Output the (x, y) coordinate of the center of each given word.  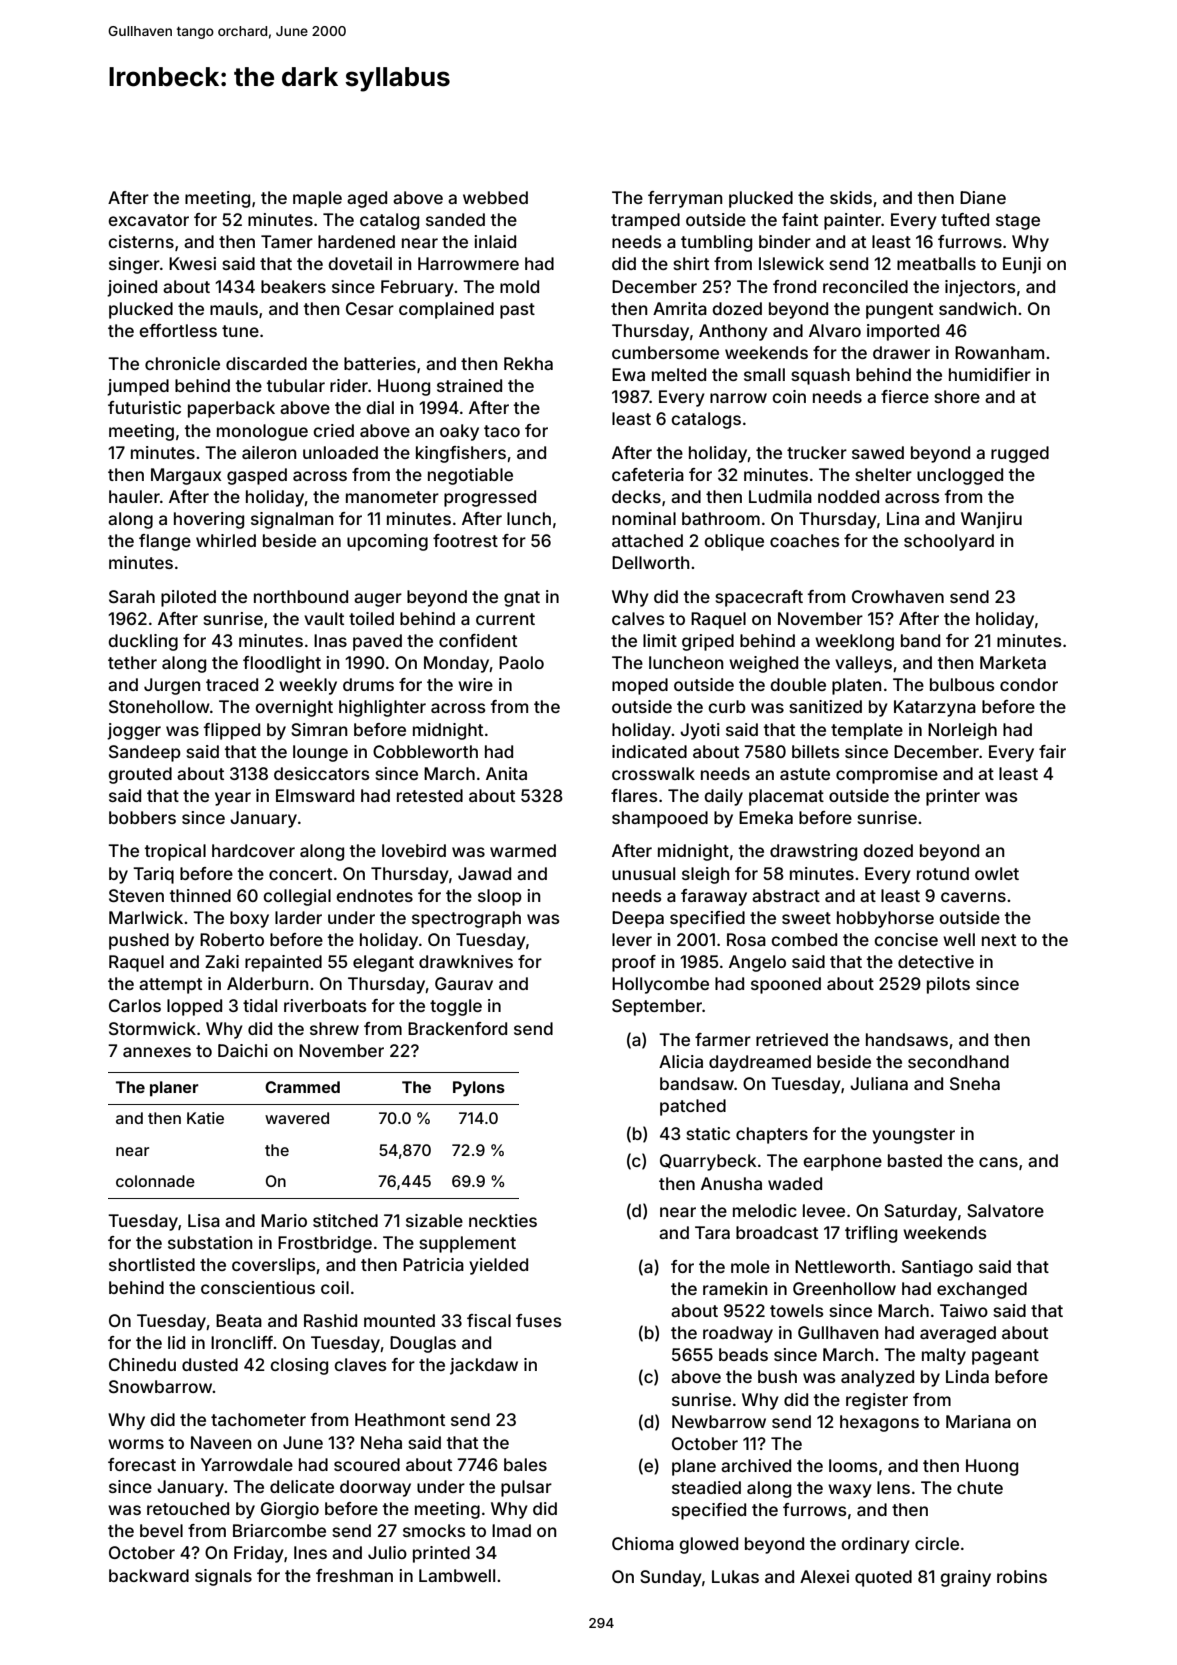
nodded (848, 496)
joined (132, 288)
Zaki (222, 961)
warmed (523, 850)
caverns (973, 897)
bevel (161, 1530)
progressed (490, 498)
